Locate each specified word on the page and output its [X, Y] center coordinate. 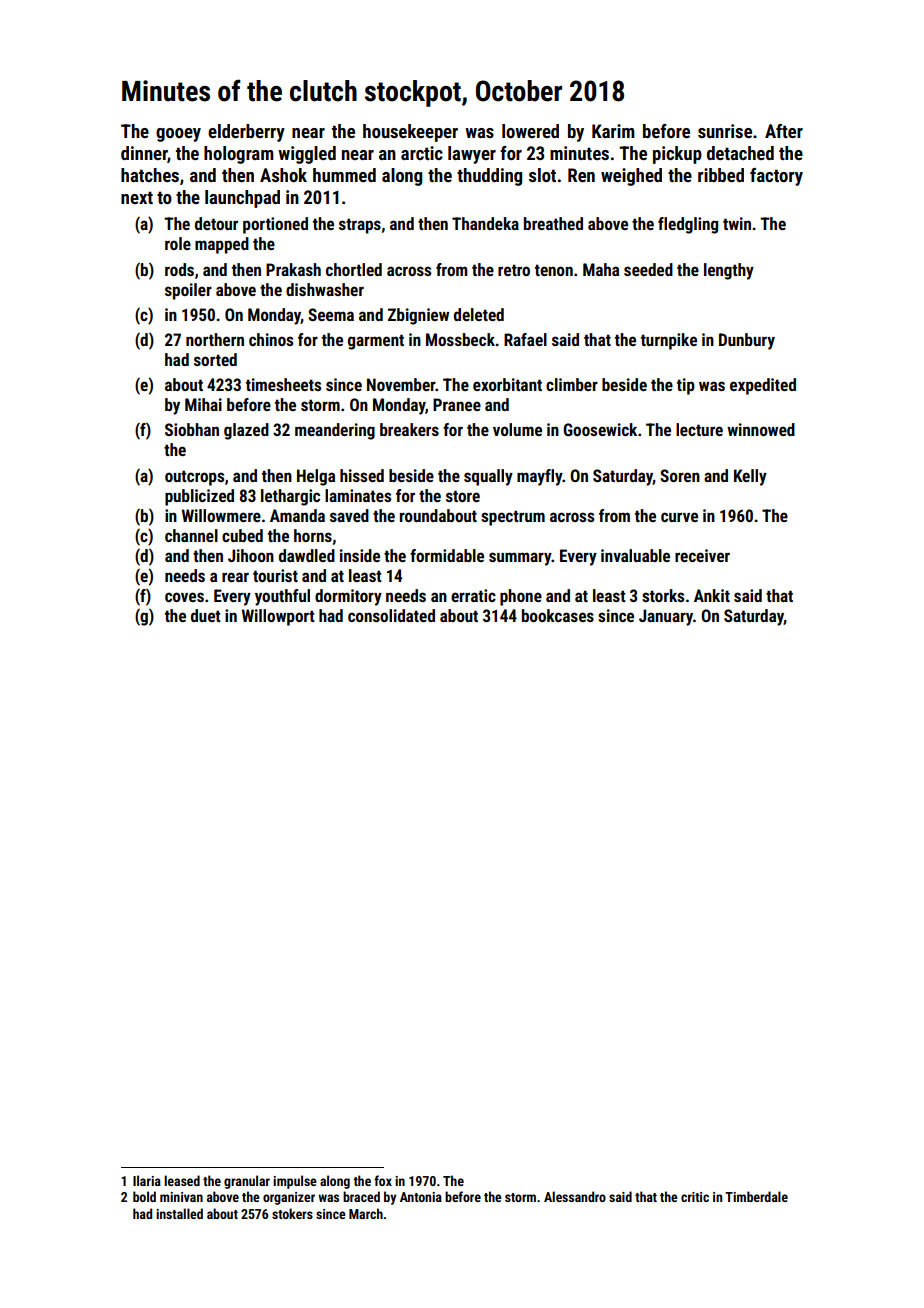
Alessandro [575, 1196]
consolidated [391, 615]
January [666, 617]
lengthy [729, 271]
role [178, 243]
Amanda [297, 515]
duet [206, 615]
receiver [702, 555]
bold [144, 1196]
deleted [479, 314]
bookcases [558, 615]
